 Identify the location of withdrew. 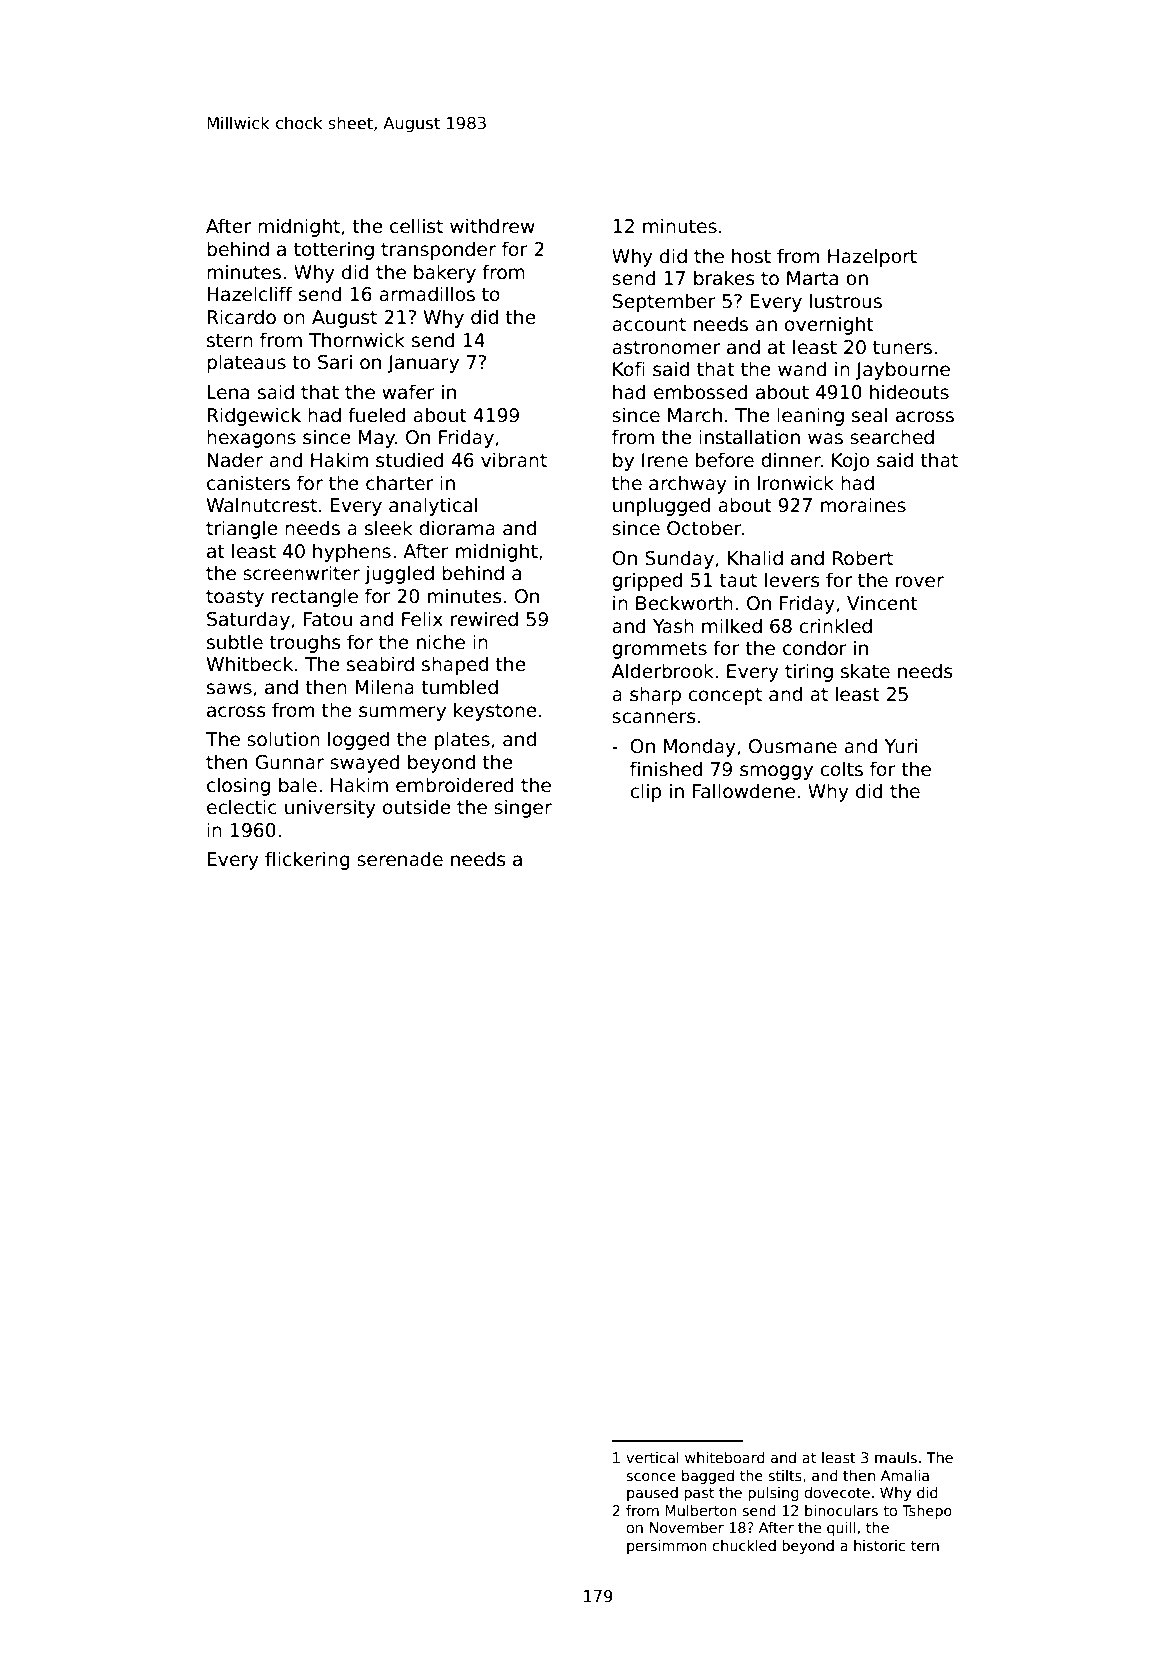
(492, 226).
